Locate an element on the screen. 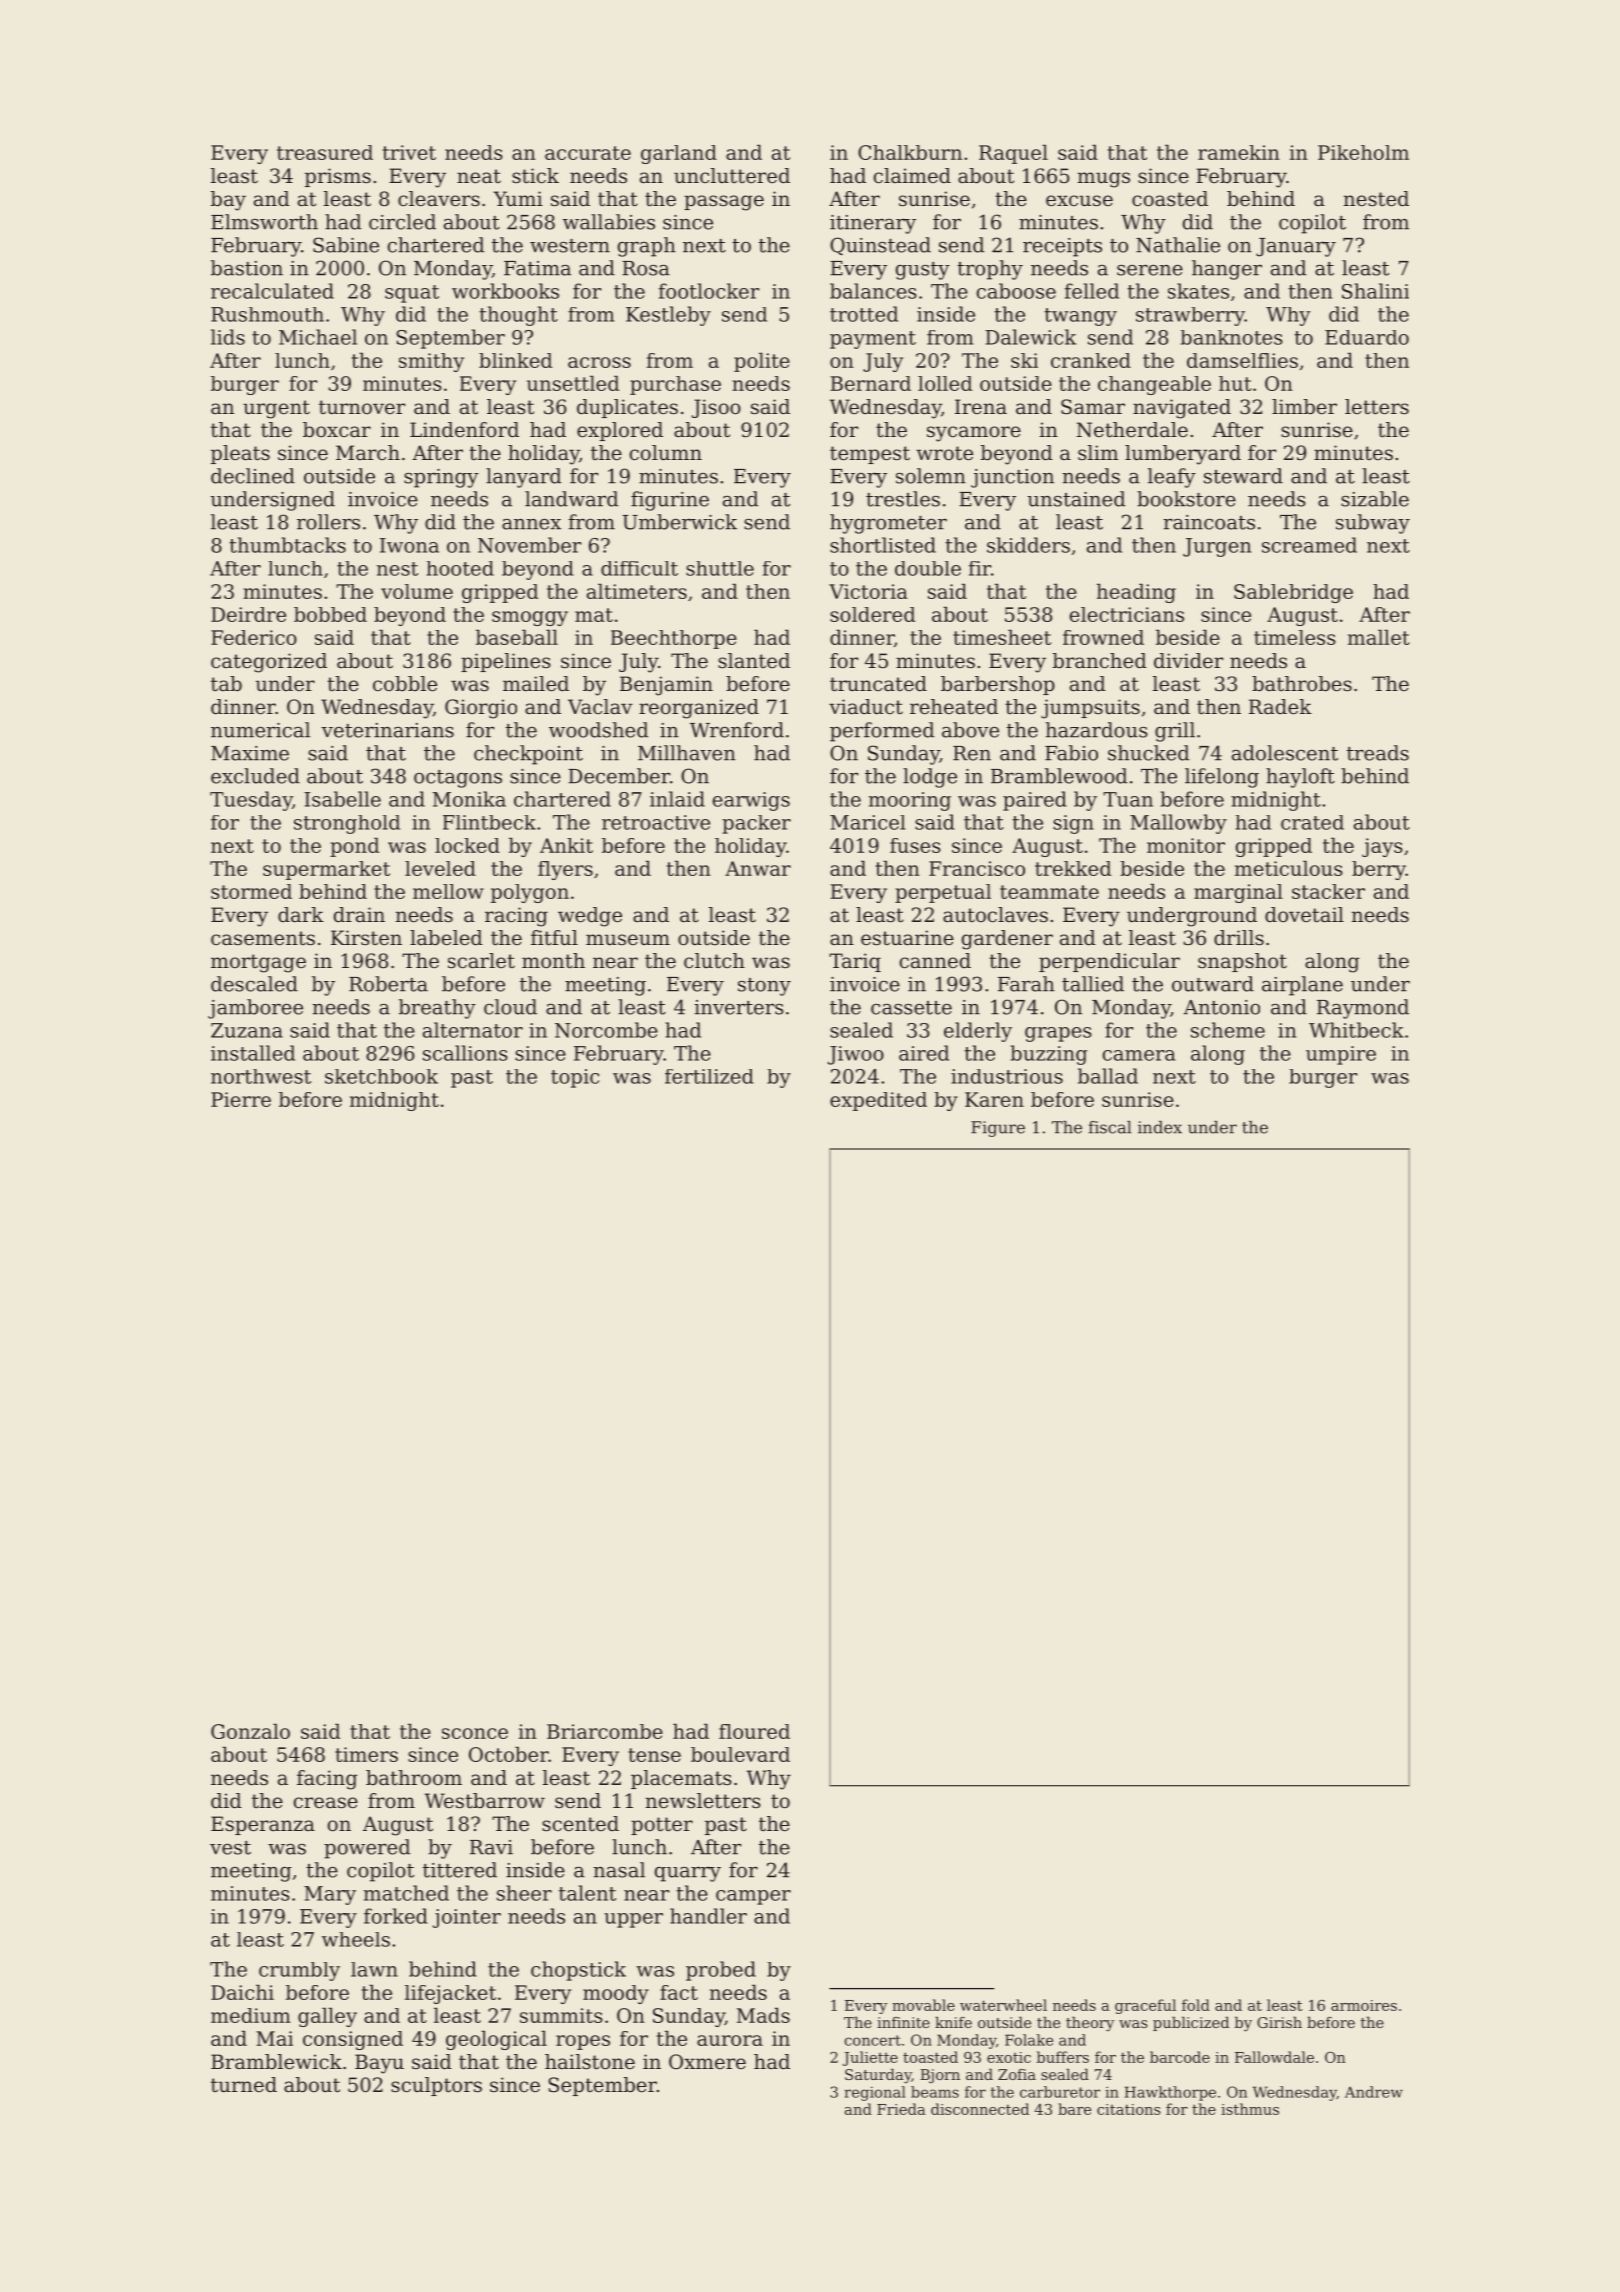  sheer is located at coordinates (524, 1893).
